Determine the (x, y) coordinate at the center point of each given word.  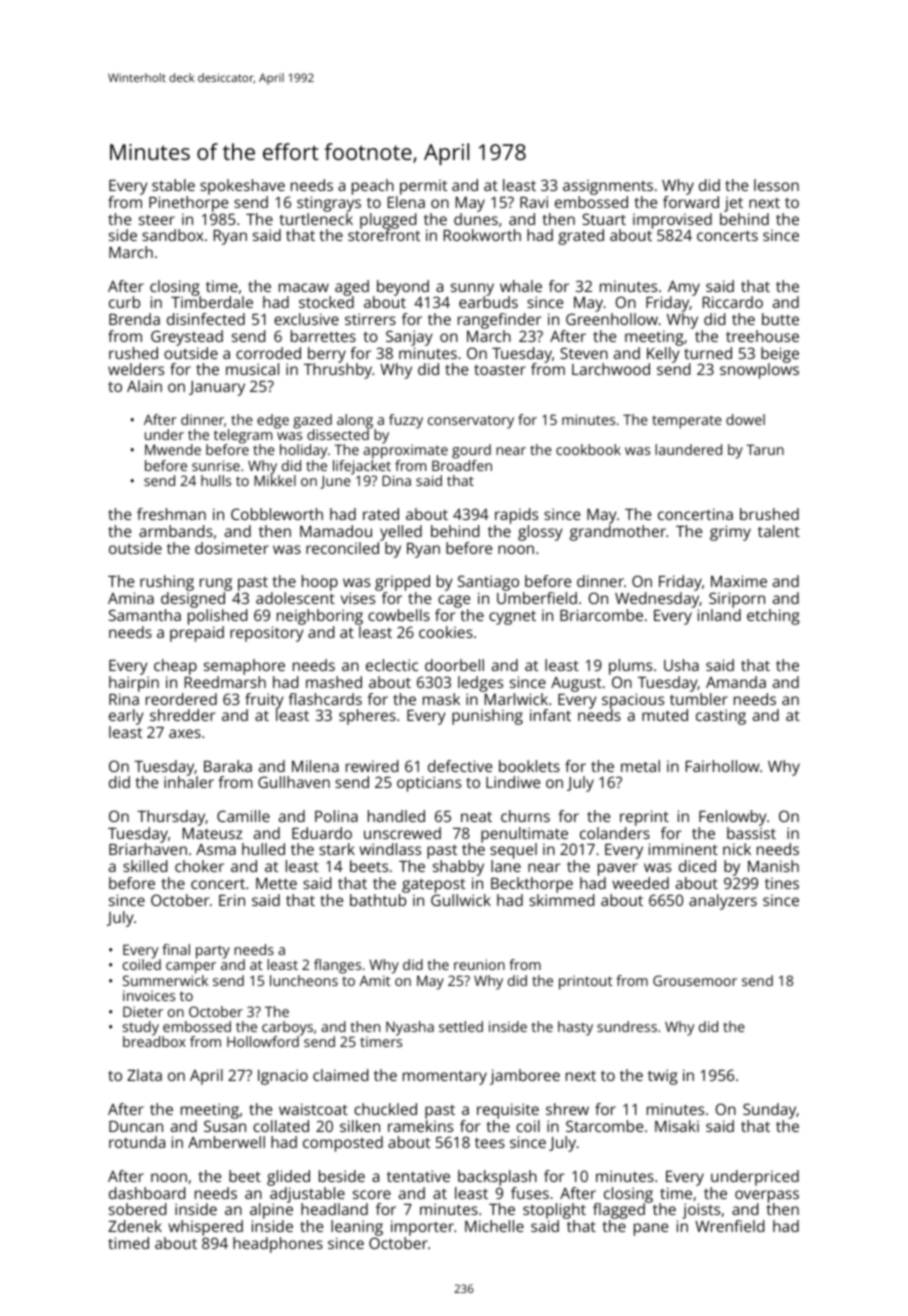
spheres (367, 717)
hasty (575, 1028)
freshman (171, 514)
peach (373, 187)
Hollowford (263, 1041)
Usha (681, 665)
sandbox (173, 235)
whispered (205, 1228)
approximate (405, 452)
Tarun (765, 449)
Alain (144, 386)
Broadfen (462, 465)
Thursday (171, 818)
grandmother (618, 533)
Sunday (769, 1111)
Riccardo (733, 302)
